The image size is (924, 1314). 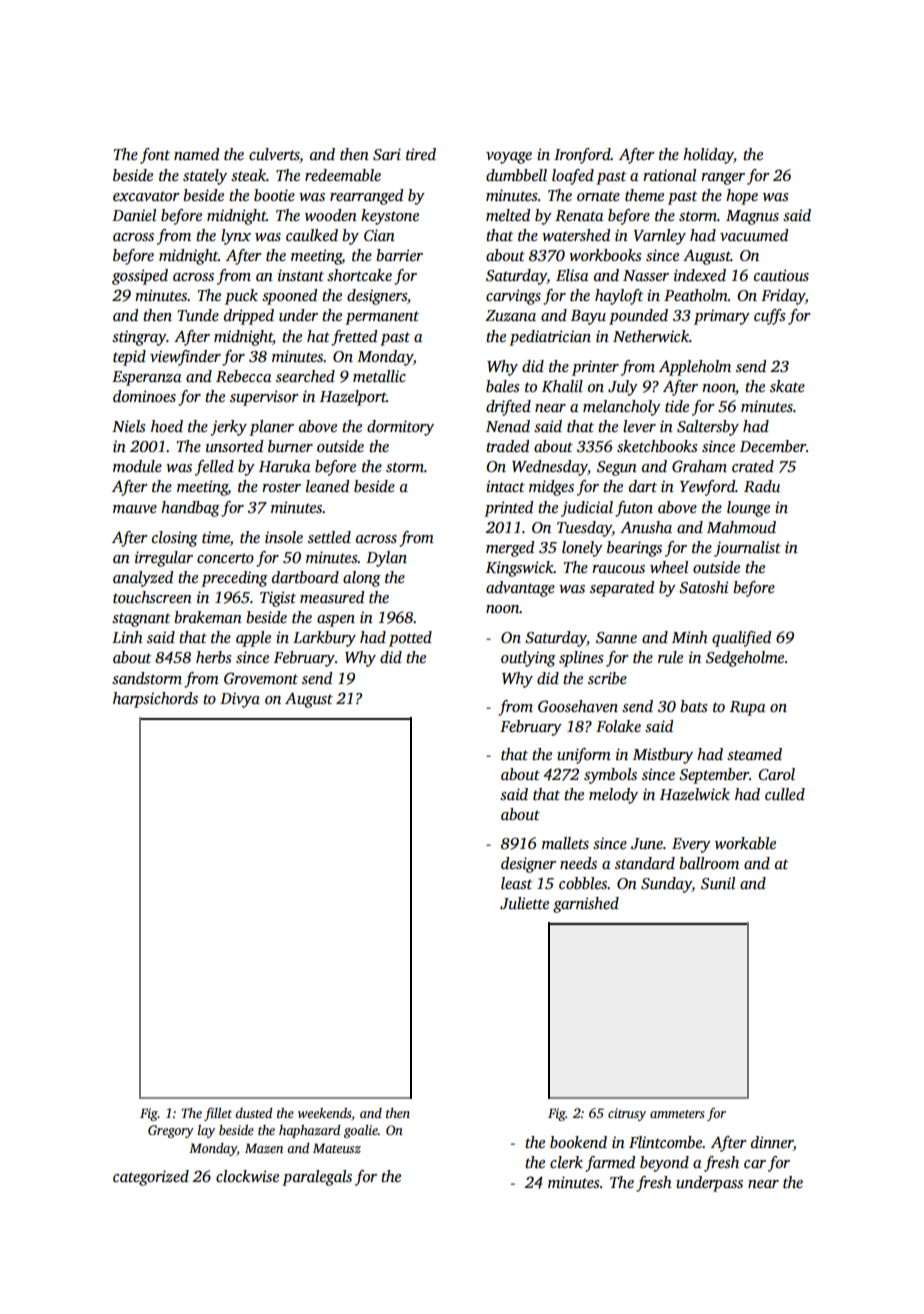 What do you see at coordinates (524, 903) in the image?
I see `Juliette` at bounding box center [524, 903].
